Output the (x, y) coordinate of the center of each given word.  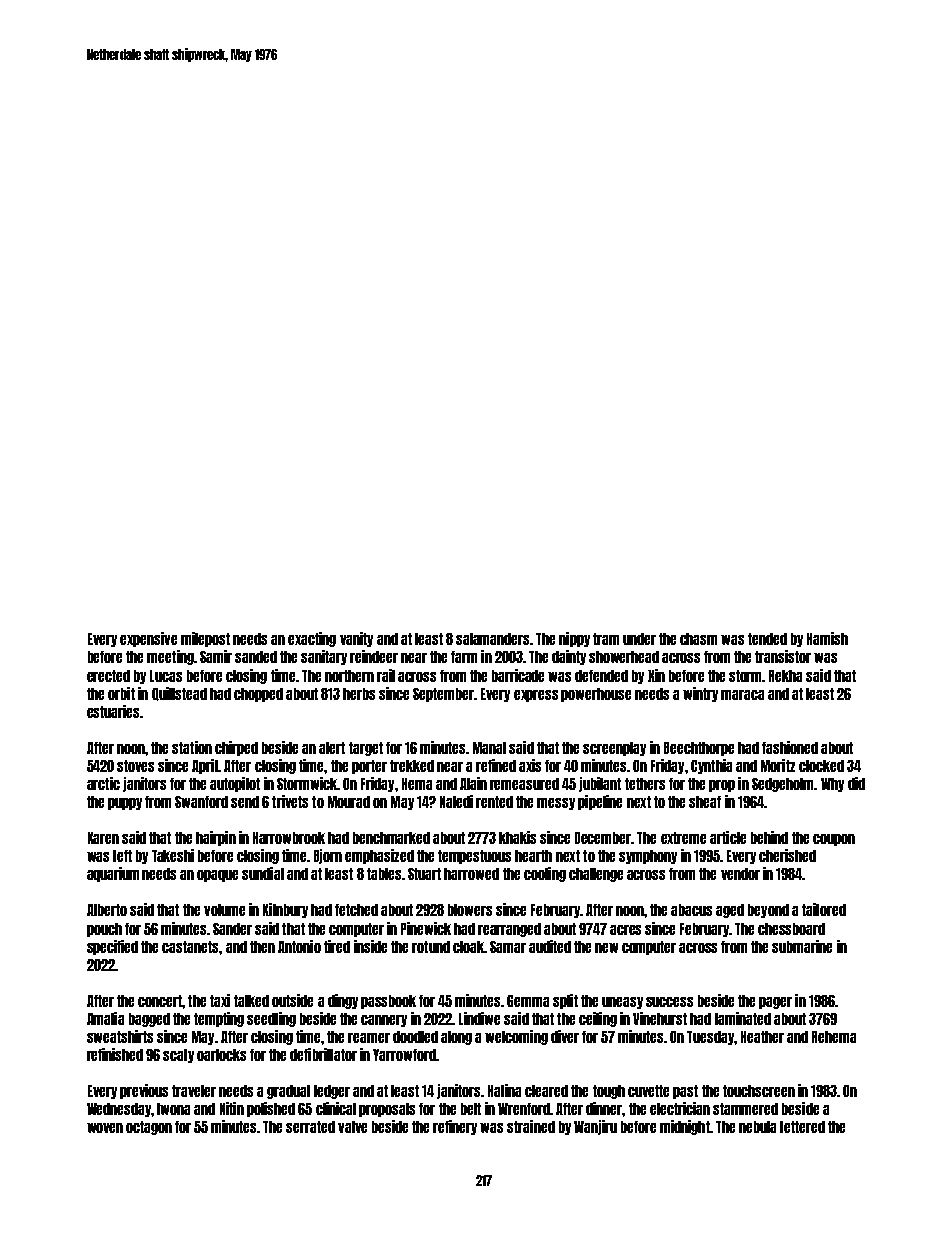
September (443, 695)
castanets (191, 947)
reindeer (374, 656)
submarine (802, 946)
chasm (698, 639)
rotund (431, 947)
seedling (271, 1019)
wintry (700, 694)
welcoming (516, 1037)
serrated (310, 1127)
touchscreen (759, 1091)
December (603, 838)
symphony (648, 857)
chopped (258, 695)
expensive (148, 639)
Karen (103, 838)
